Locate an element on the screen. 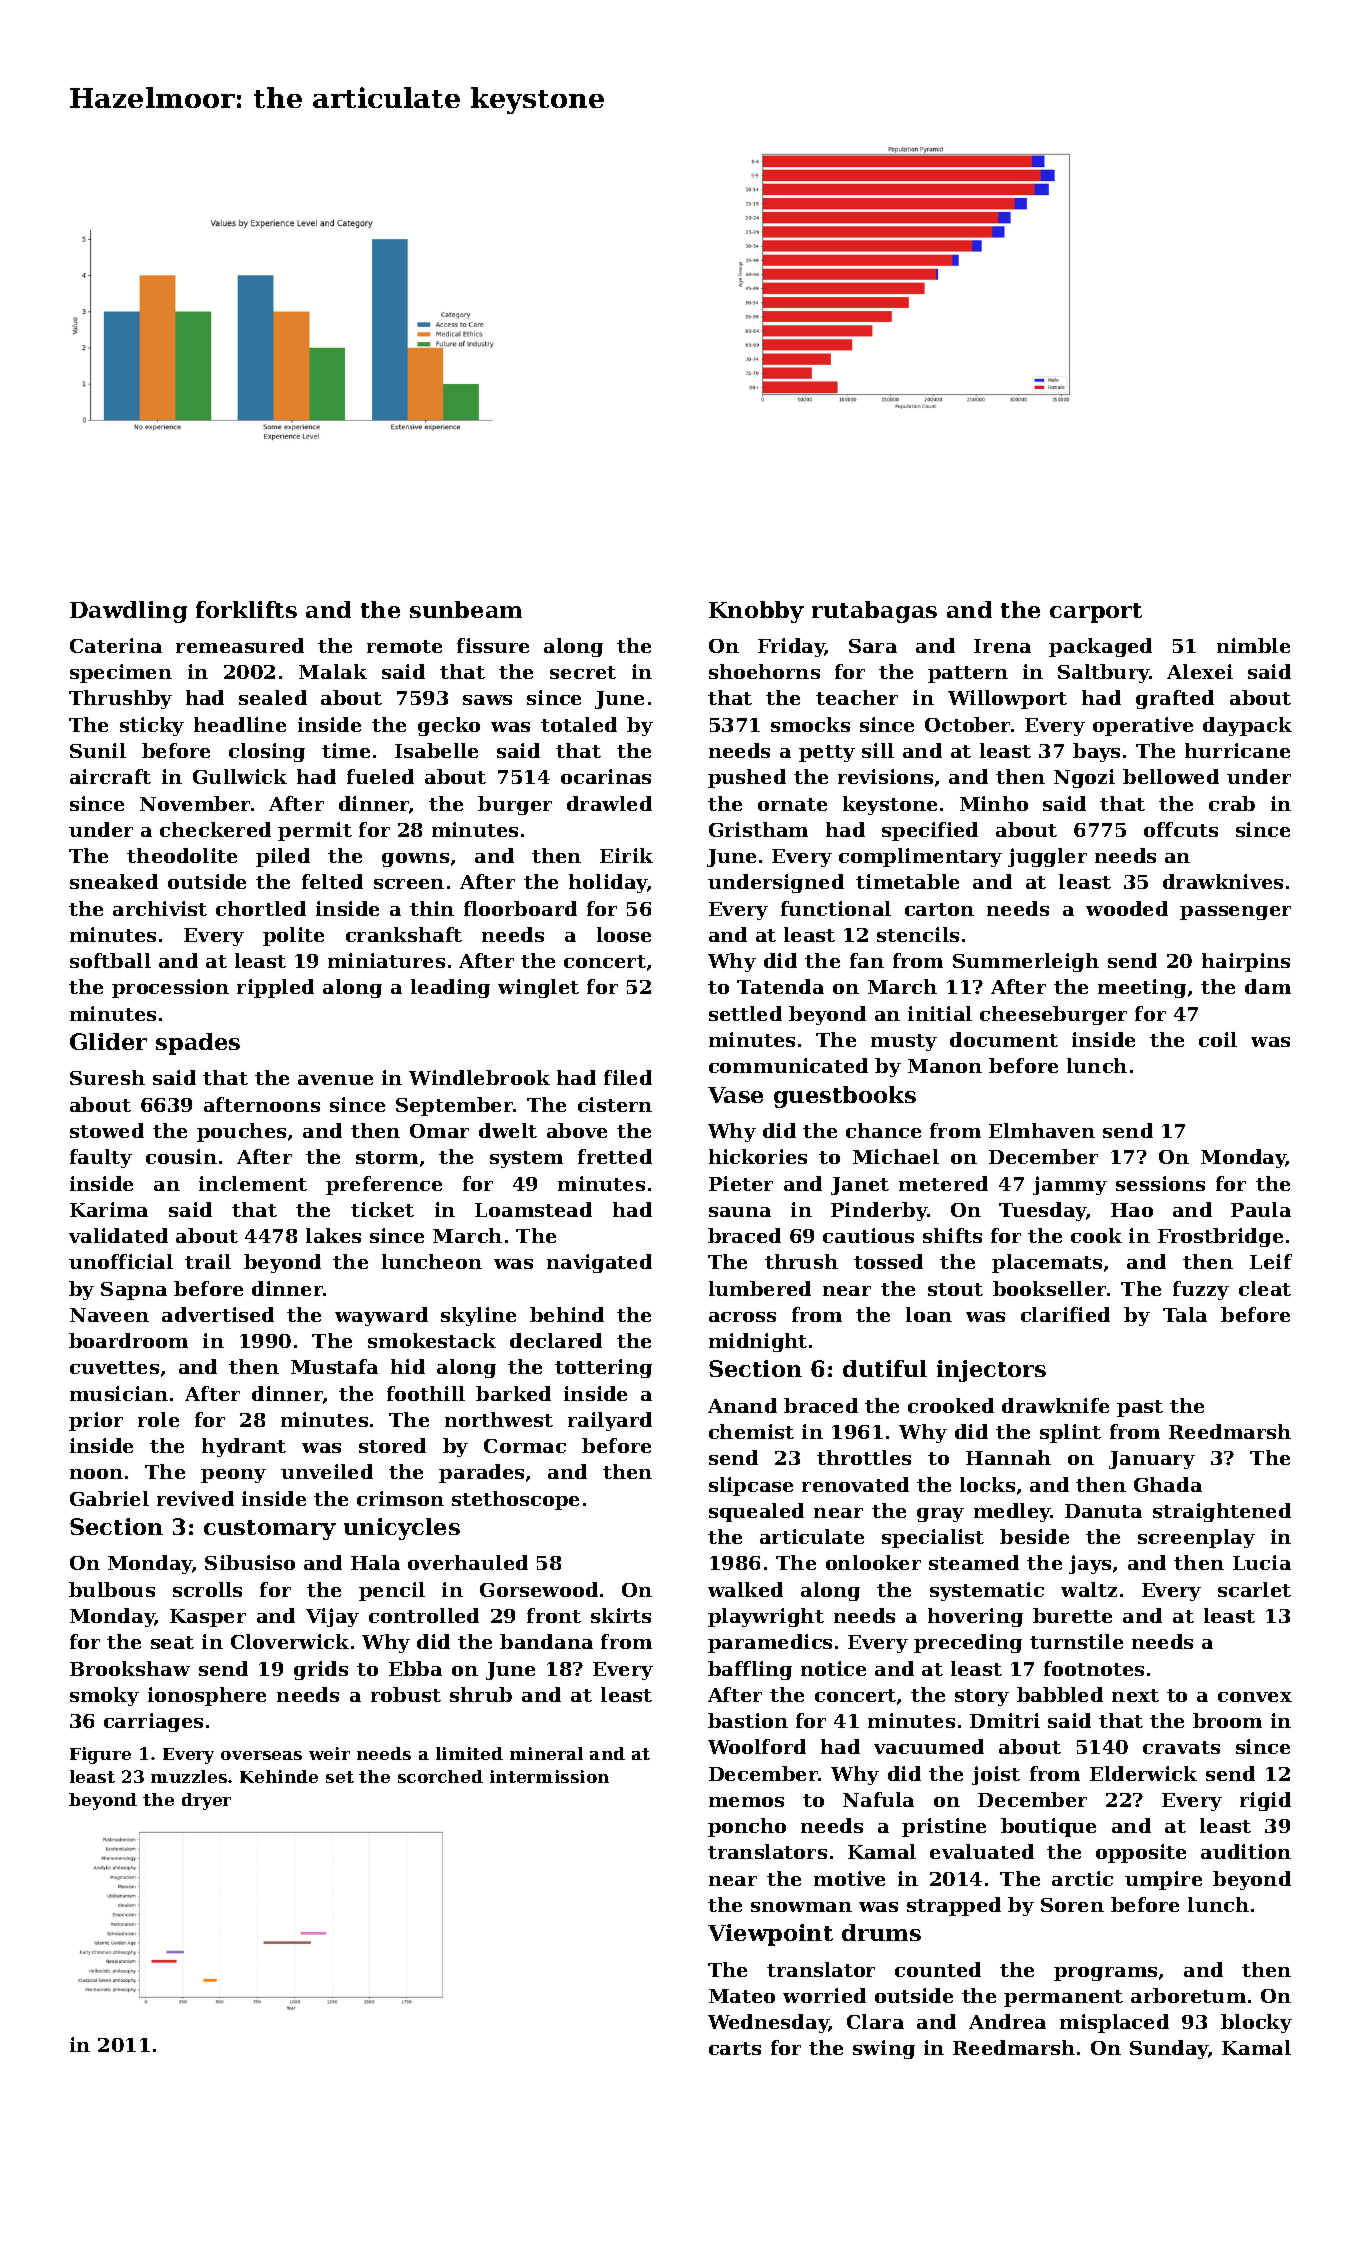  dryer is located at coordinates (206, 1801).
